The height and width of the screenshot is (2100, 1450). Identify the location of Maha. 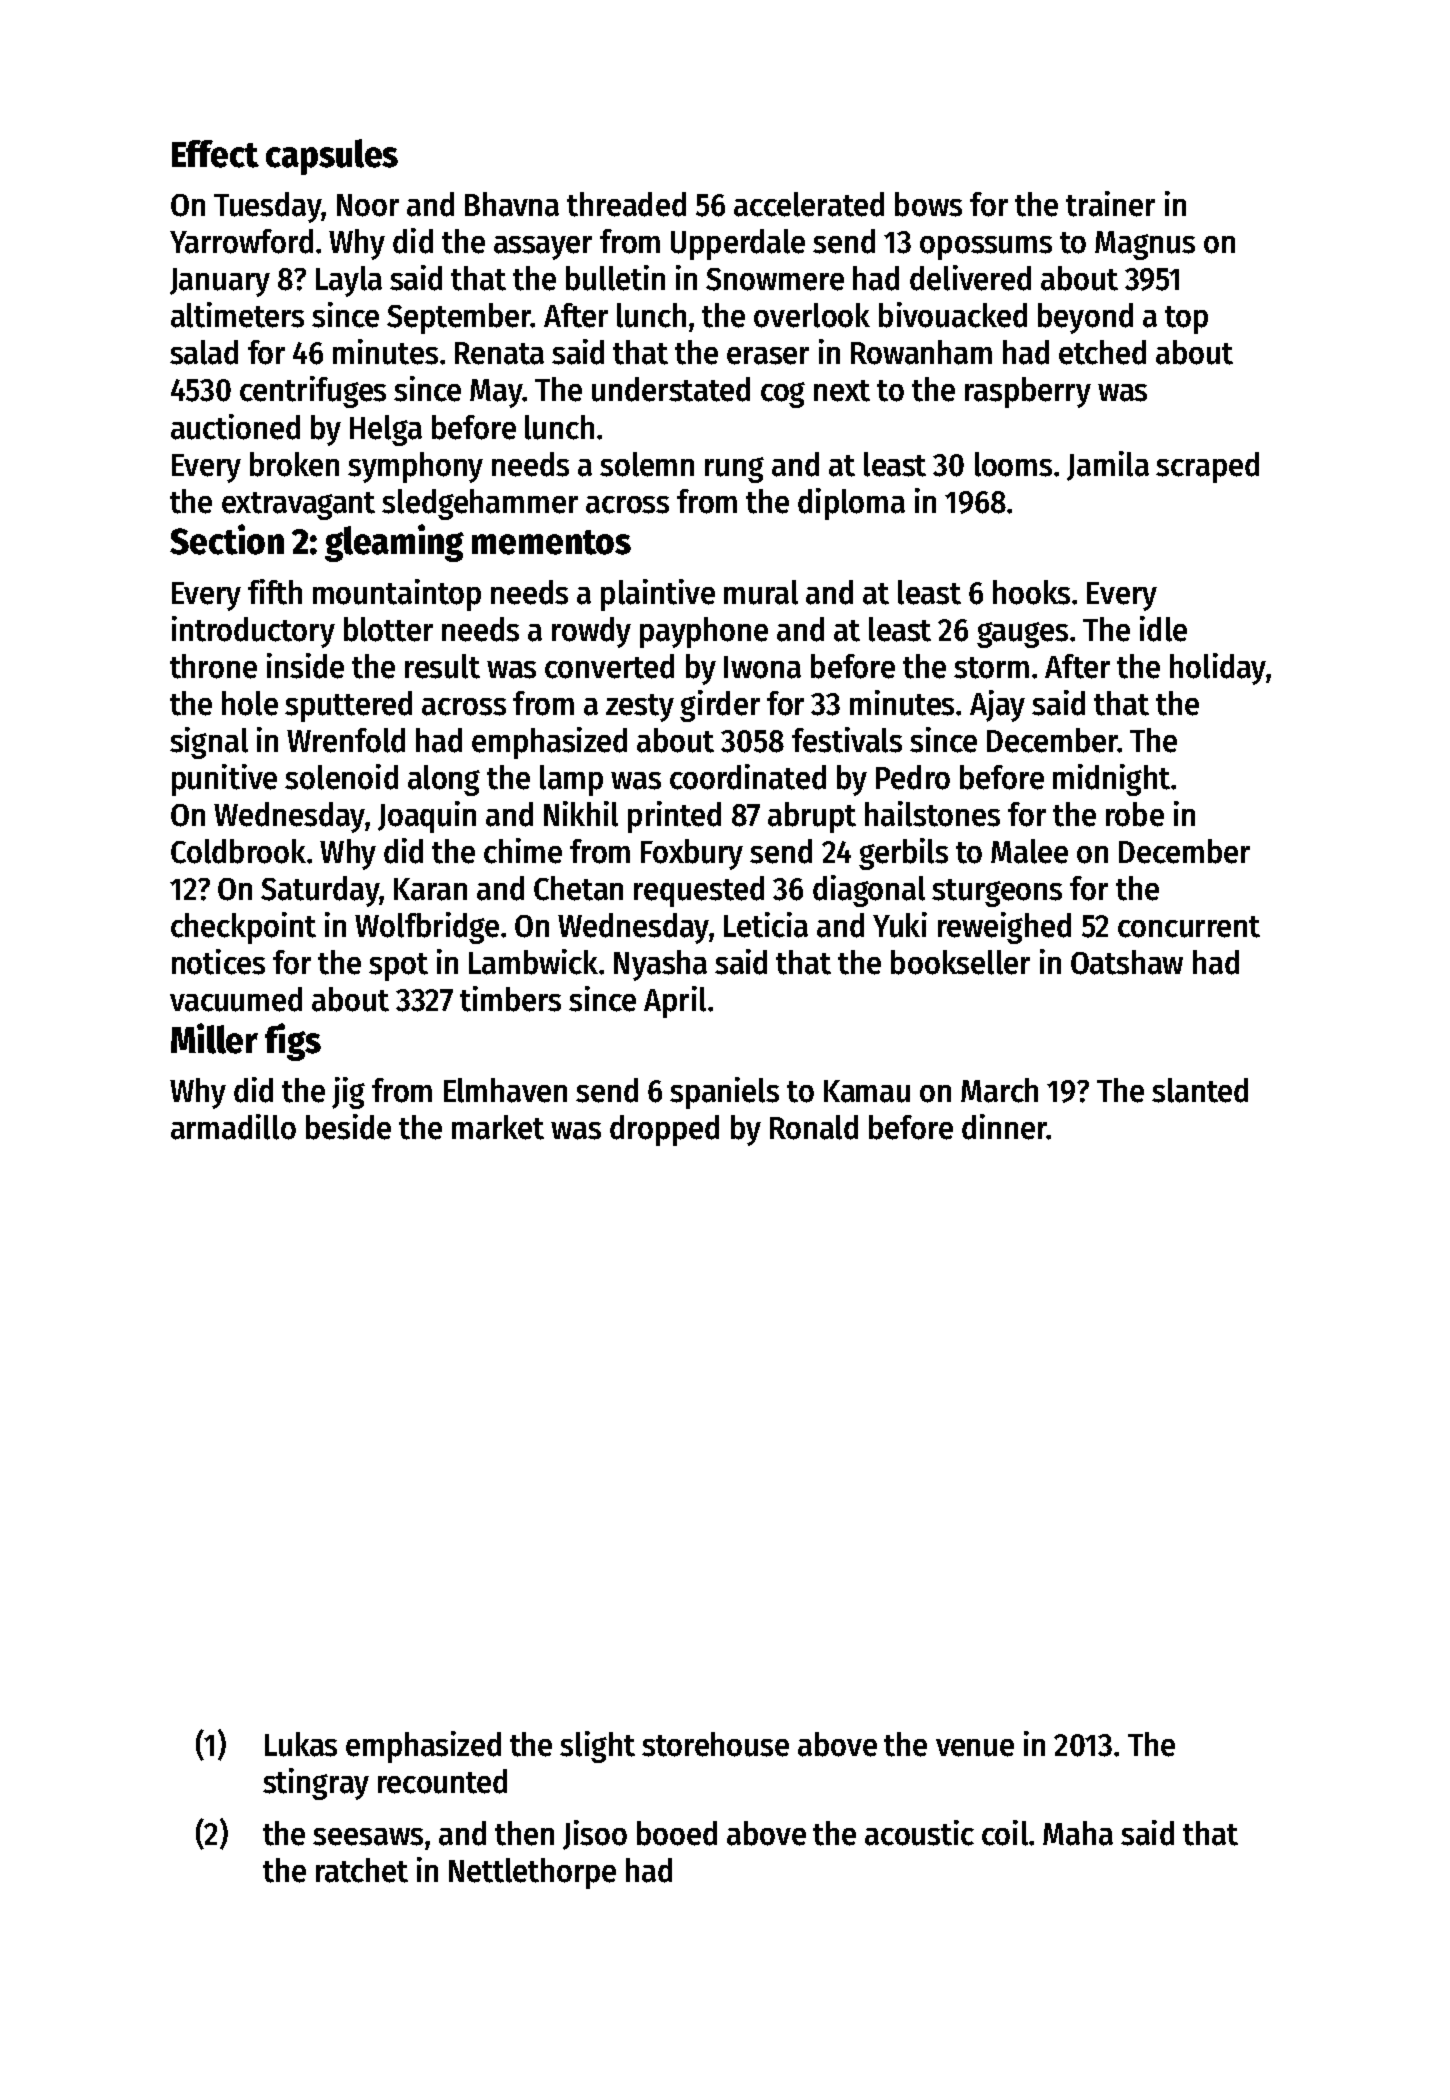
(1078, 1833).
